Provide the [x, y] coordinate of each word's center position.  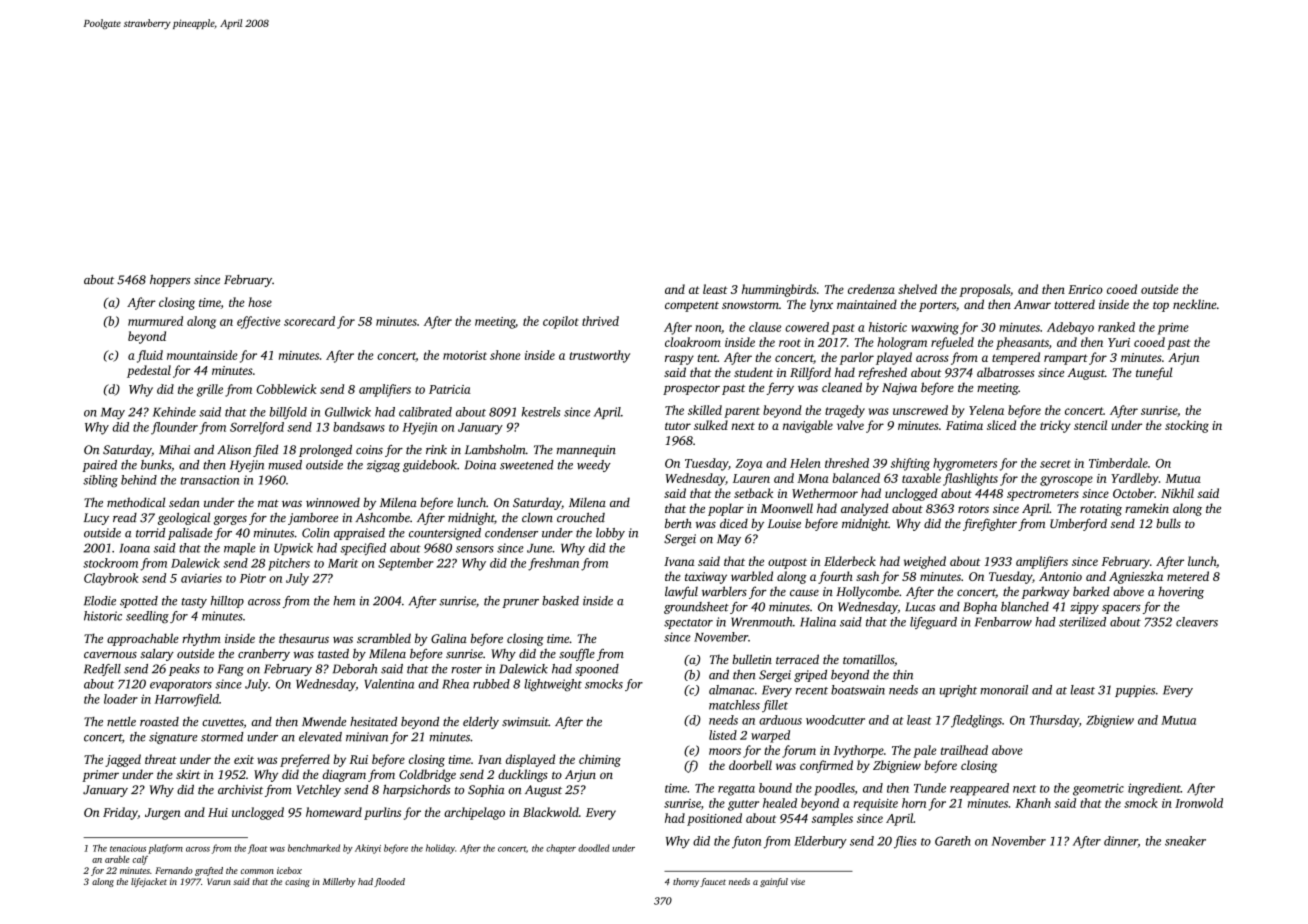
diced [734, 523]
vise [798, 881]
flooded [389, 882]
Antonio [1060, 576]
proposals [984, 290]
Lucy [96, 519]
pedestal [149, 371]
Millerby [339, 882]
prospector [691, 390]
